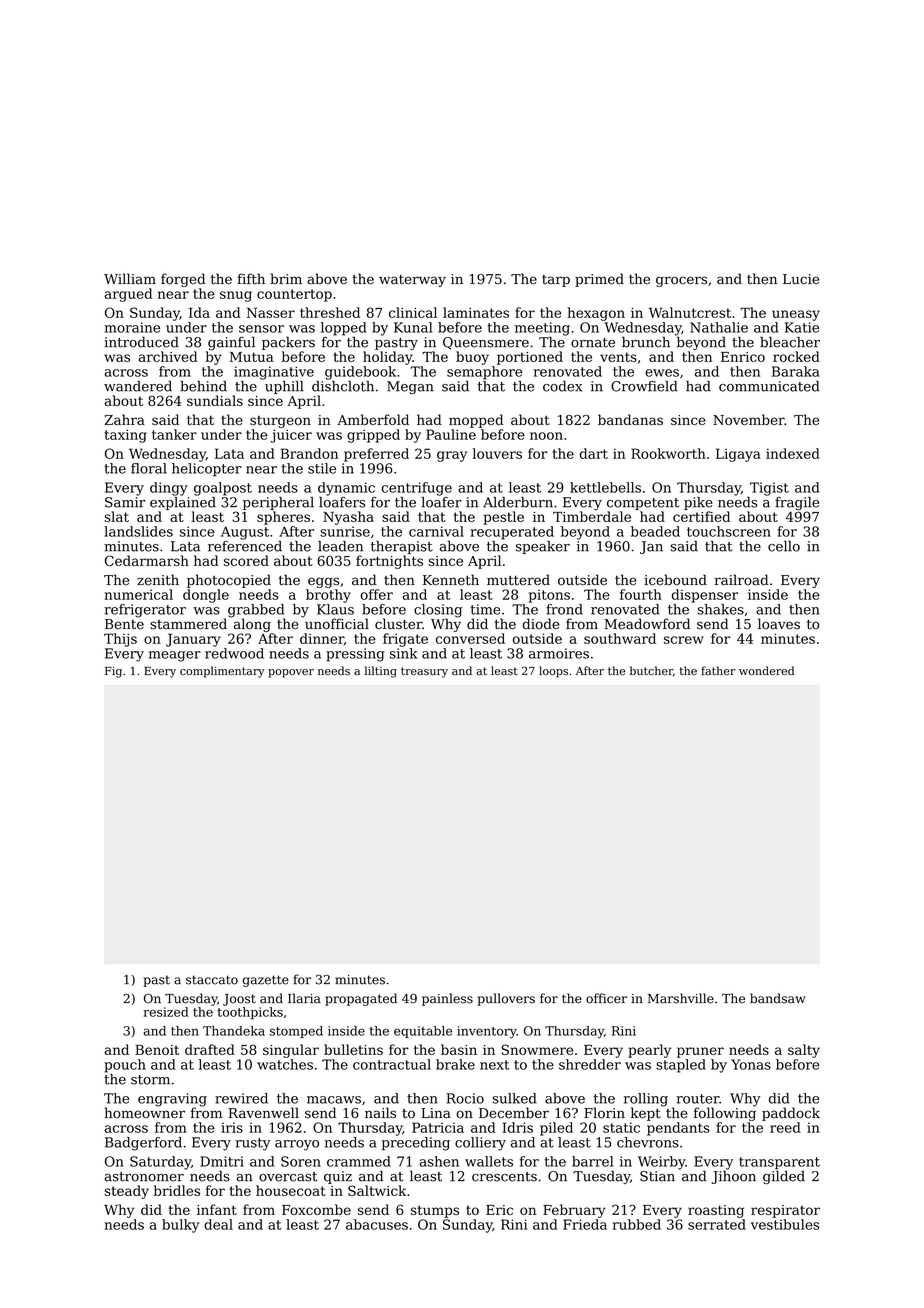  What do you see at coordinates (424, 672) in the screenshot?
I see `treasury` at bounding box center [424, 672].
